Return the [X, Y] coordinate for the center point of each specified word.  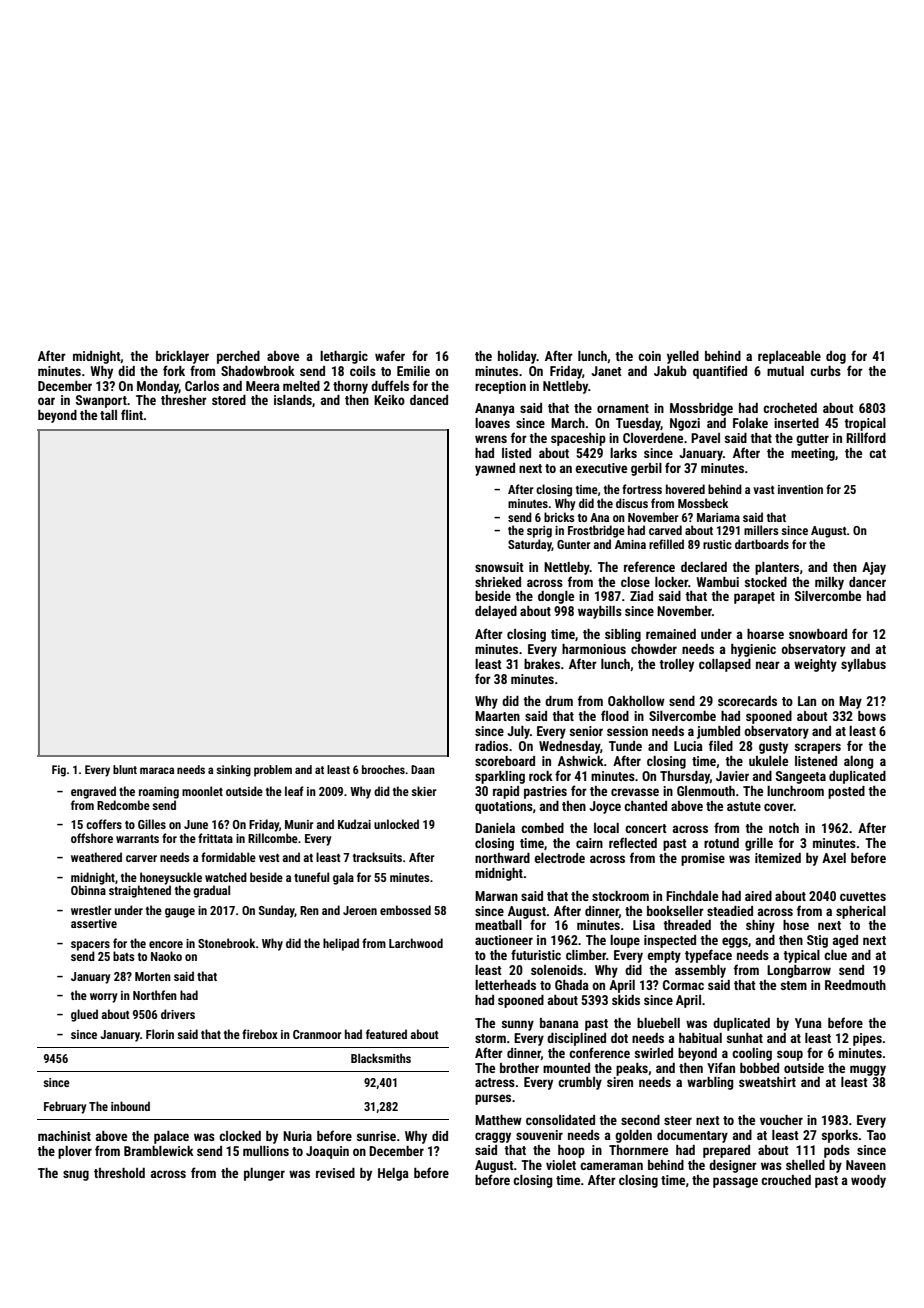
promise [703, 859]
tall [108, 415]
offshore [92, 838]
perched [238, 357]
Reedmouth [855, 985]
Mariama [718, 517]
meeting [813, 454]
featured [386, 1034]
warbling [710, 1083]
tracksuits [377, 857]
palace [171, 1137]
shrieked [498, 582]
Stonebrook [226, 943]
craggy [493, 1137]
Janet [606, 371]
